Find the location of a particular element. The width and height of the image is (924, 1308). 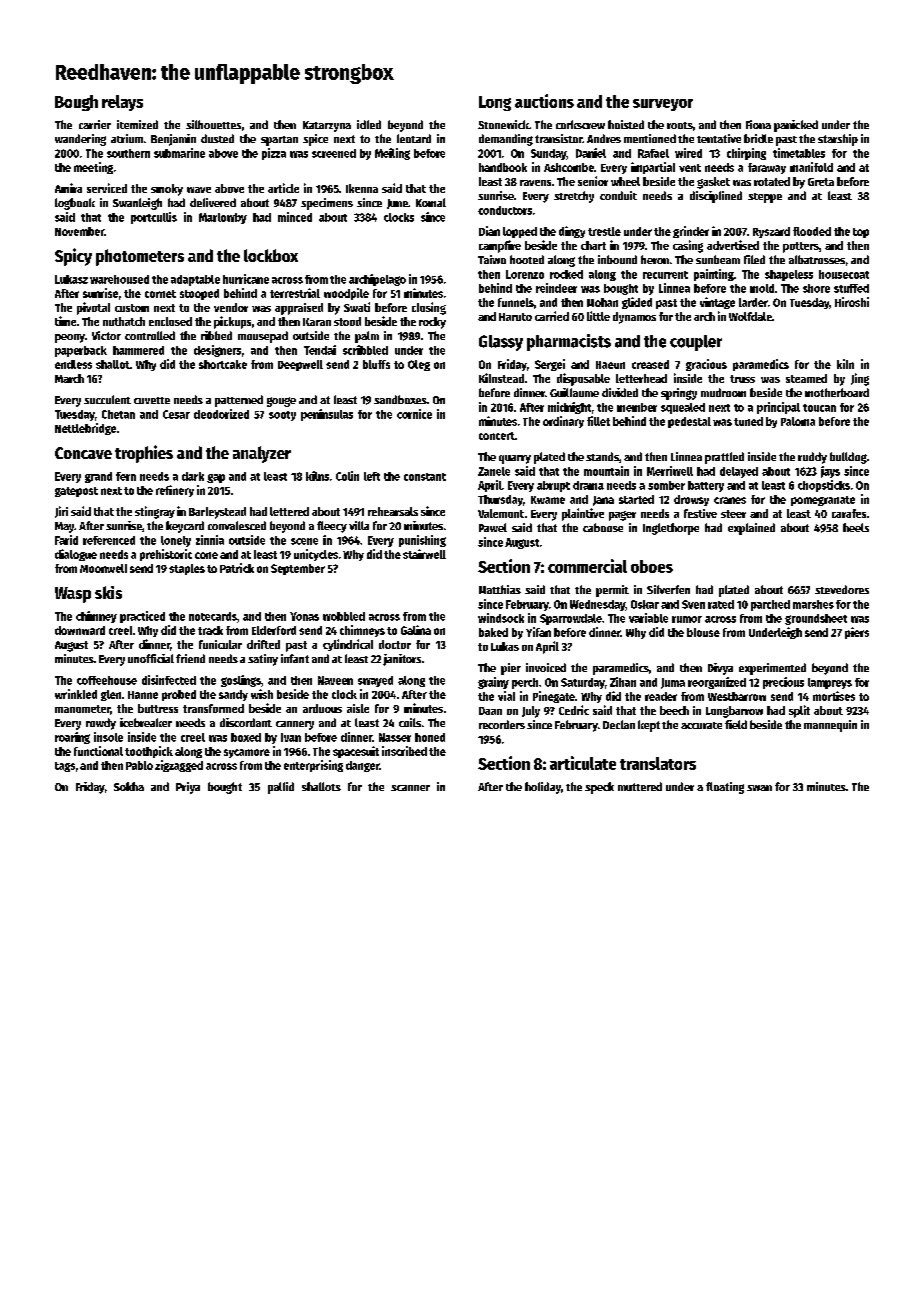

Meiling is located at coordinates (392, 154).
